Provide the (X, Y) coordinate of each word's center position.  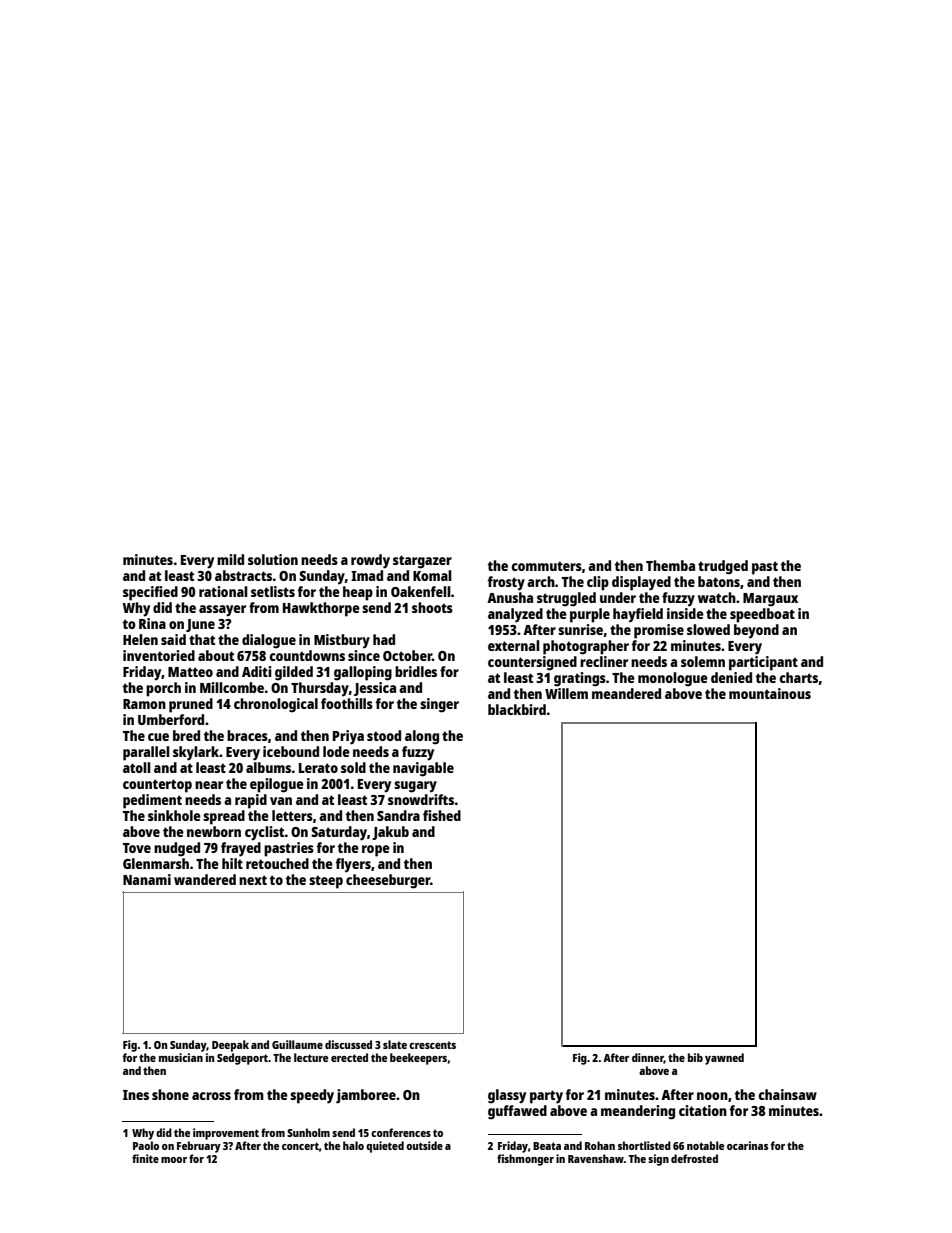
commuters (546, 566)
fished (442, 815)
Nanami (147, 879)
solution (273, 559)
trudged (723, 567)
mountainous (770, 693)
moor (174, 1160)
